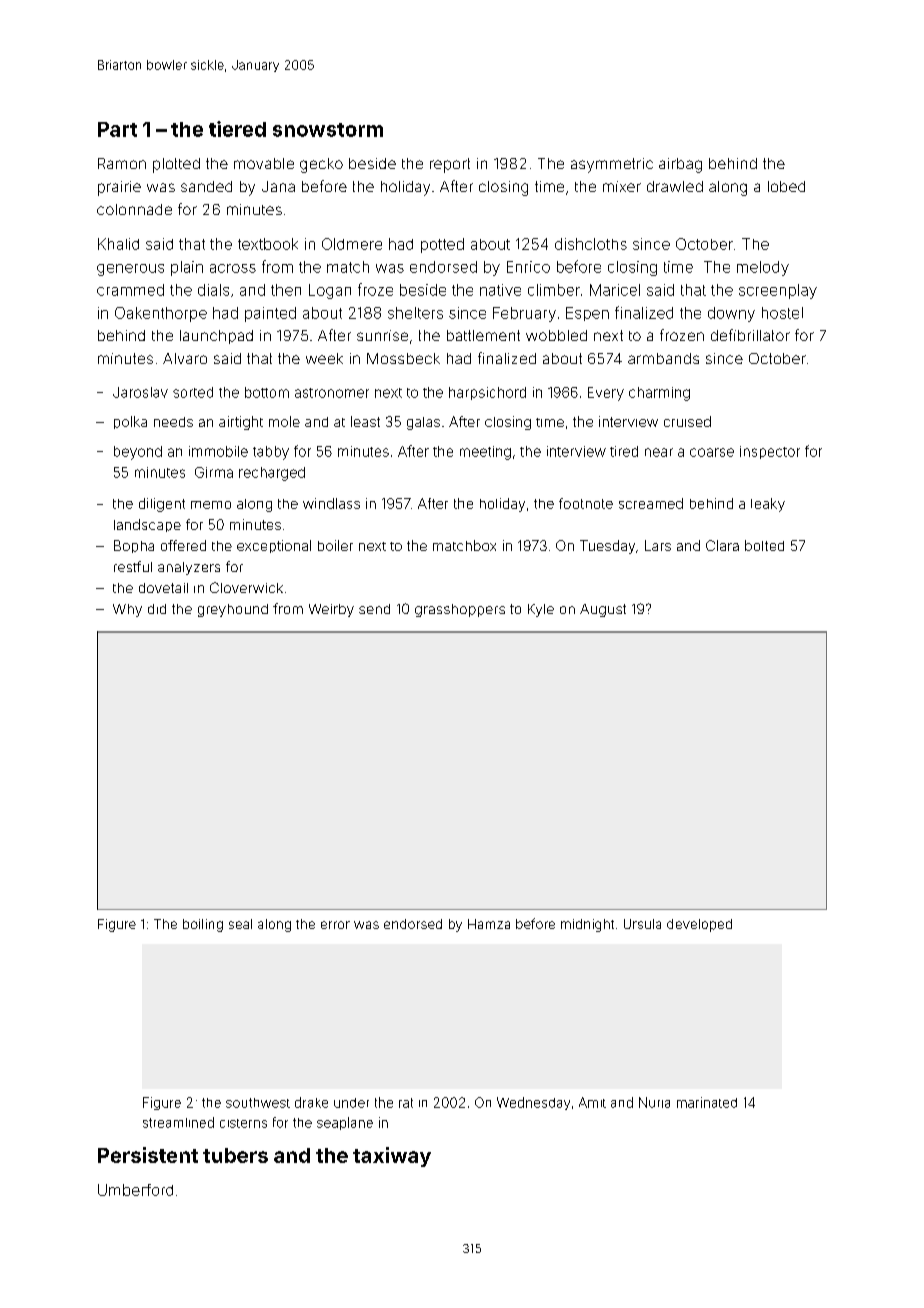  I want to click on Nuria, so click(654, 1102).
